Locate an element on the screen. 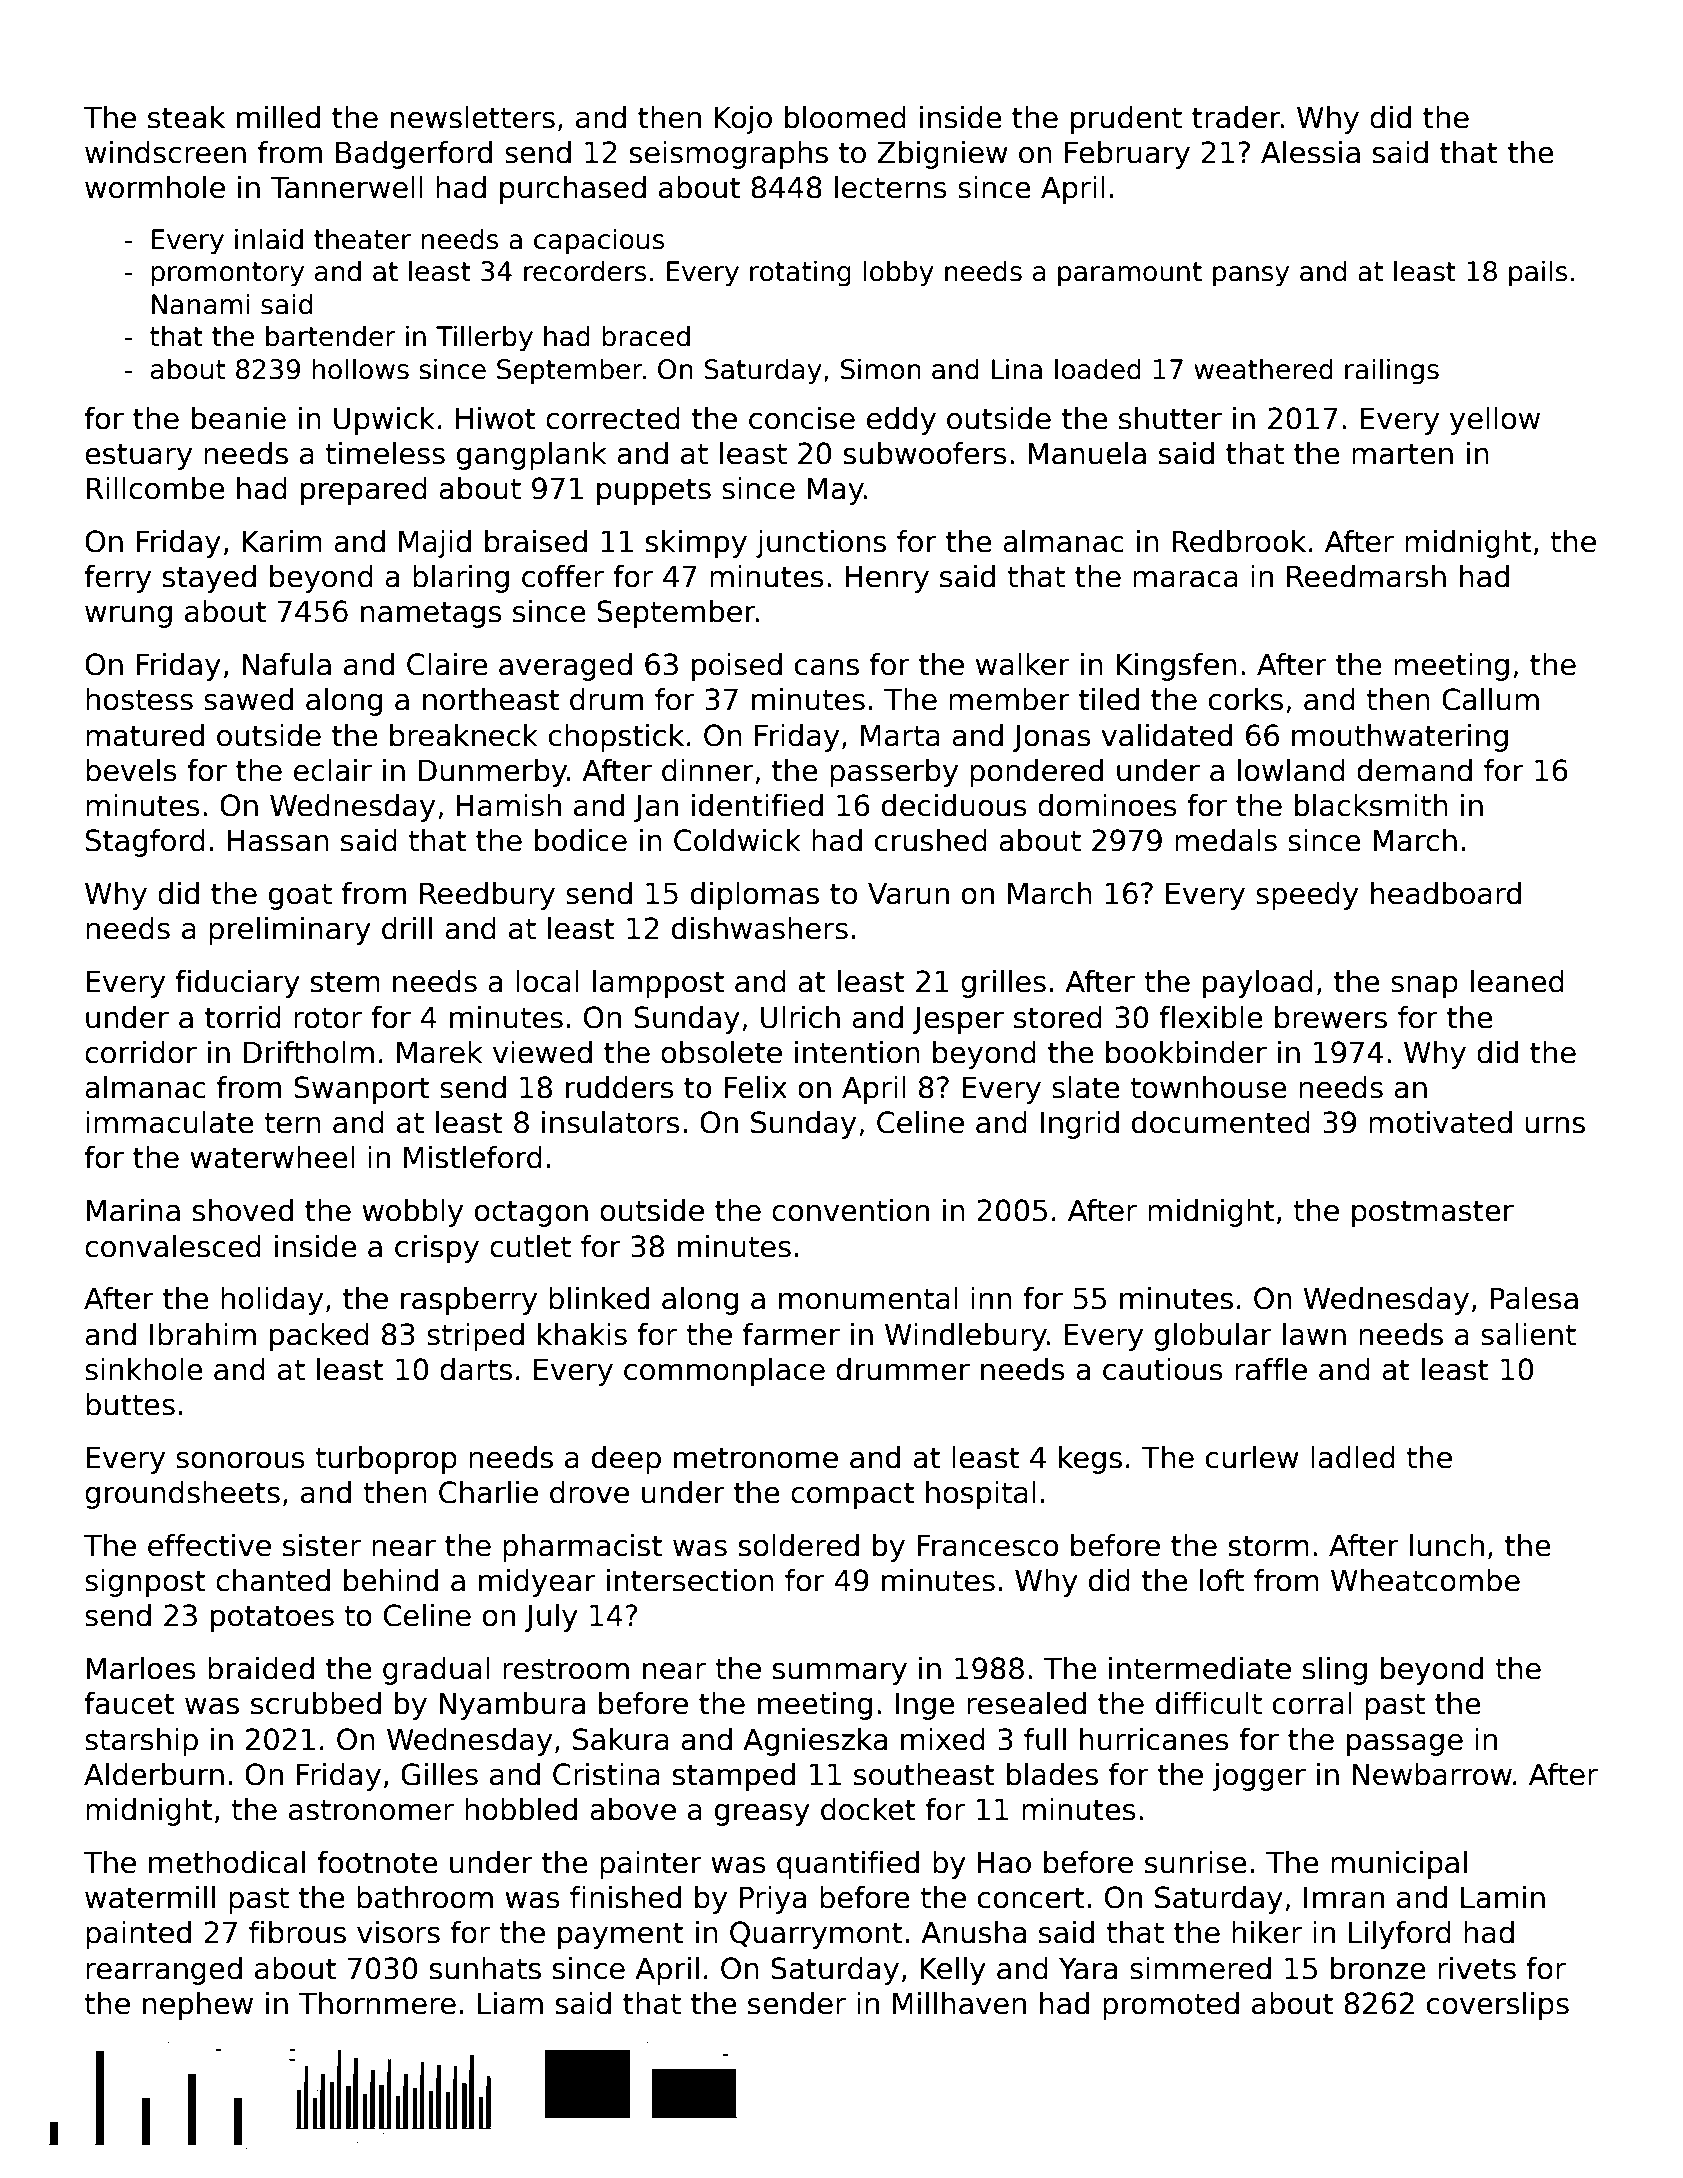  full is located at coordinates (1045, 1739).
